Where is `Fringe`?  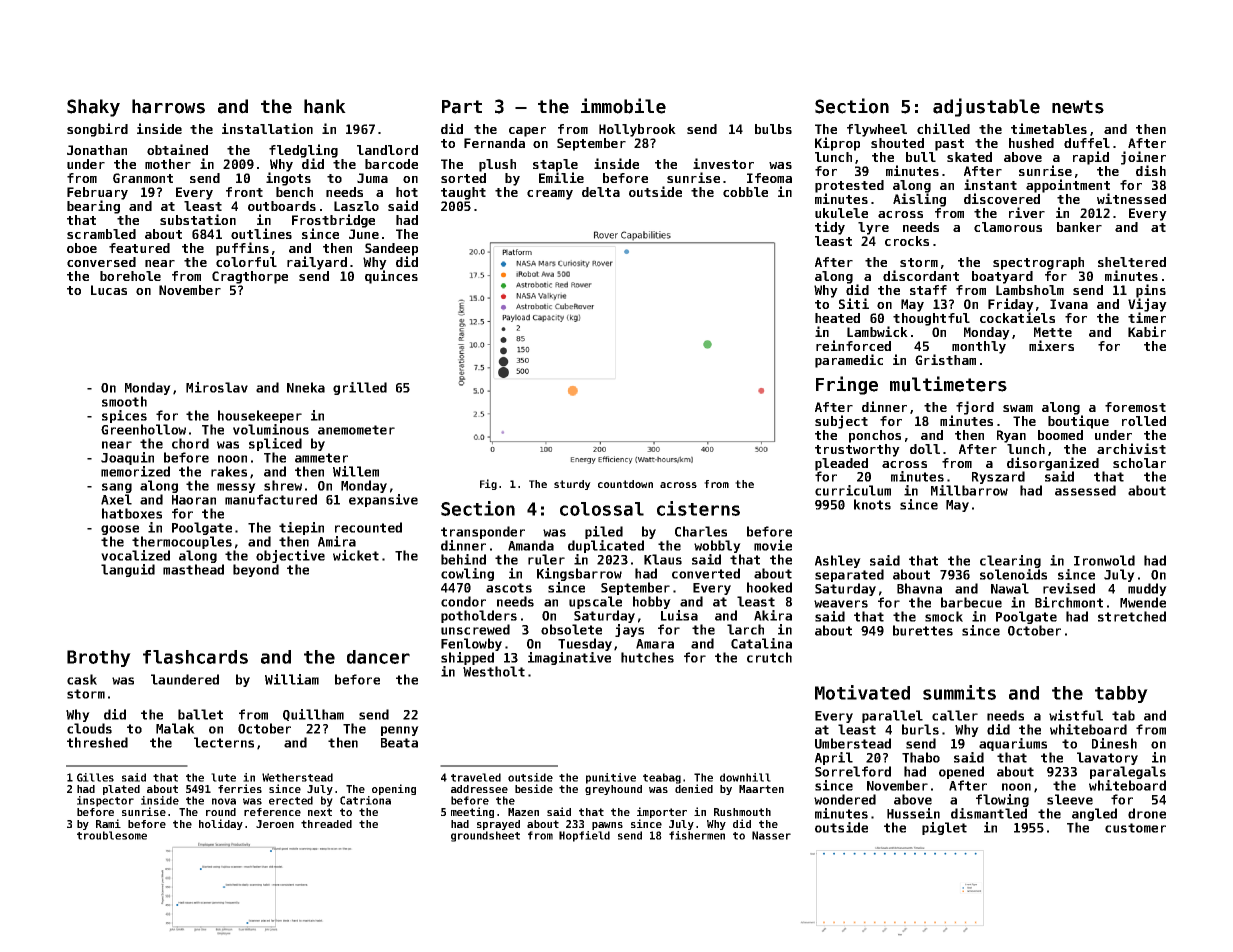
Fringe is located at coordinates (847, 385).
